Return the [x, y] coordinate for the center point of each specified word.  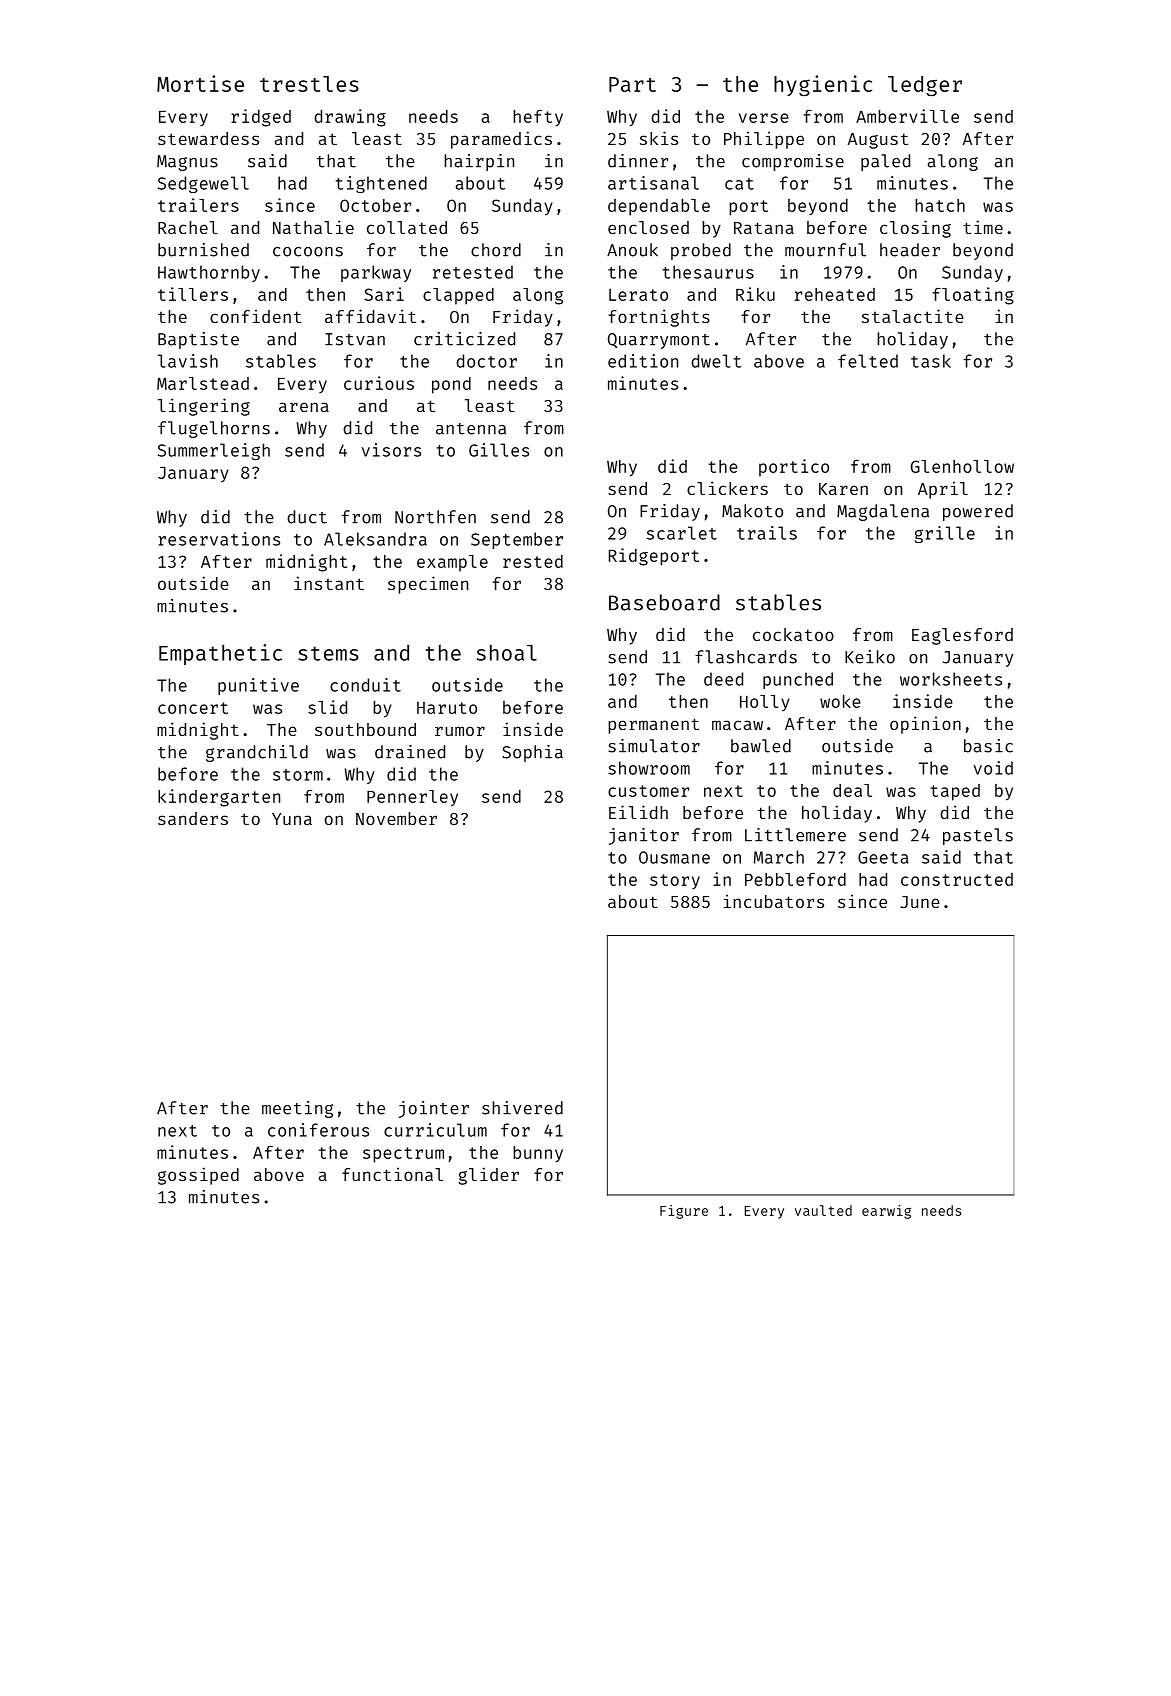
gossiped [198, 1176]
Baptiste [198, 340]
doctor [486, 361]
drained [410, 752]
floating [973, 296]
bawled [761, 746]
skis [659, 138]
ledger [925, 86]
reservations [219, 539]
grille [945, 534]
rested [533, 561]
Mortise [200, 83]
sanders [193, 818]
